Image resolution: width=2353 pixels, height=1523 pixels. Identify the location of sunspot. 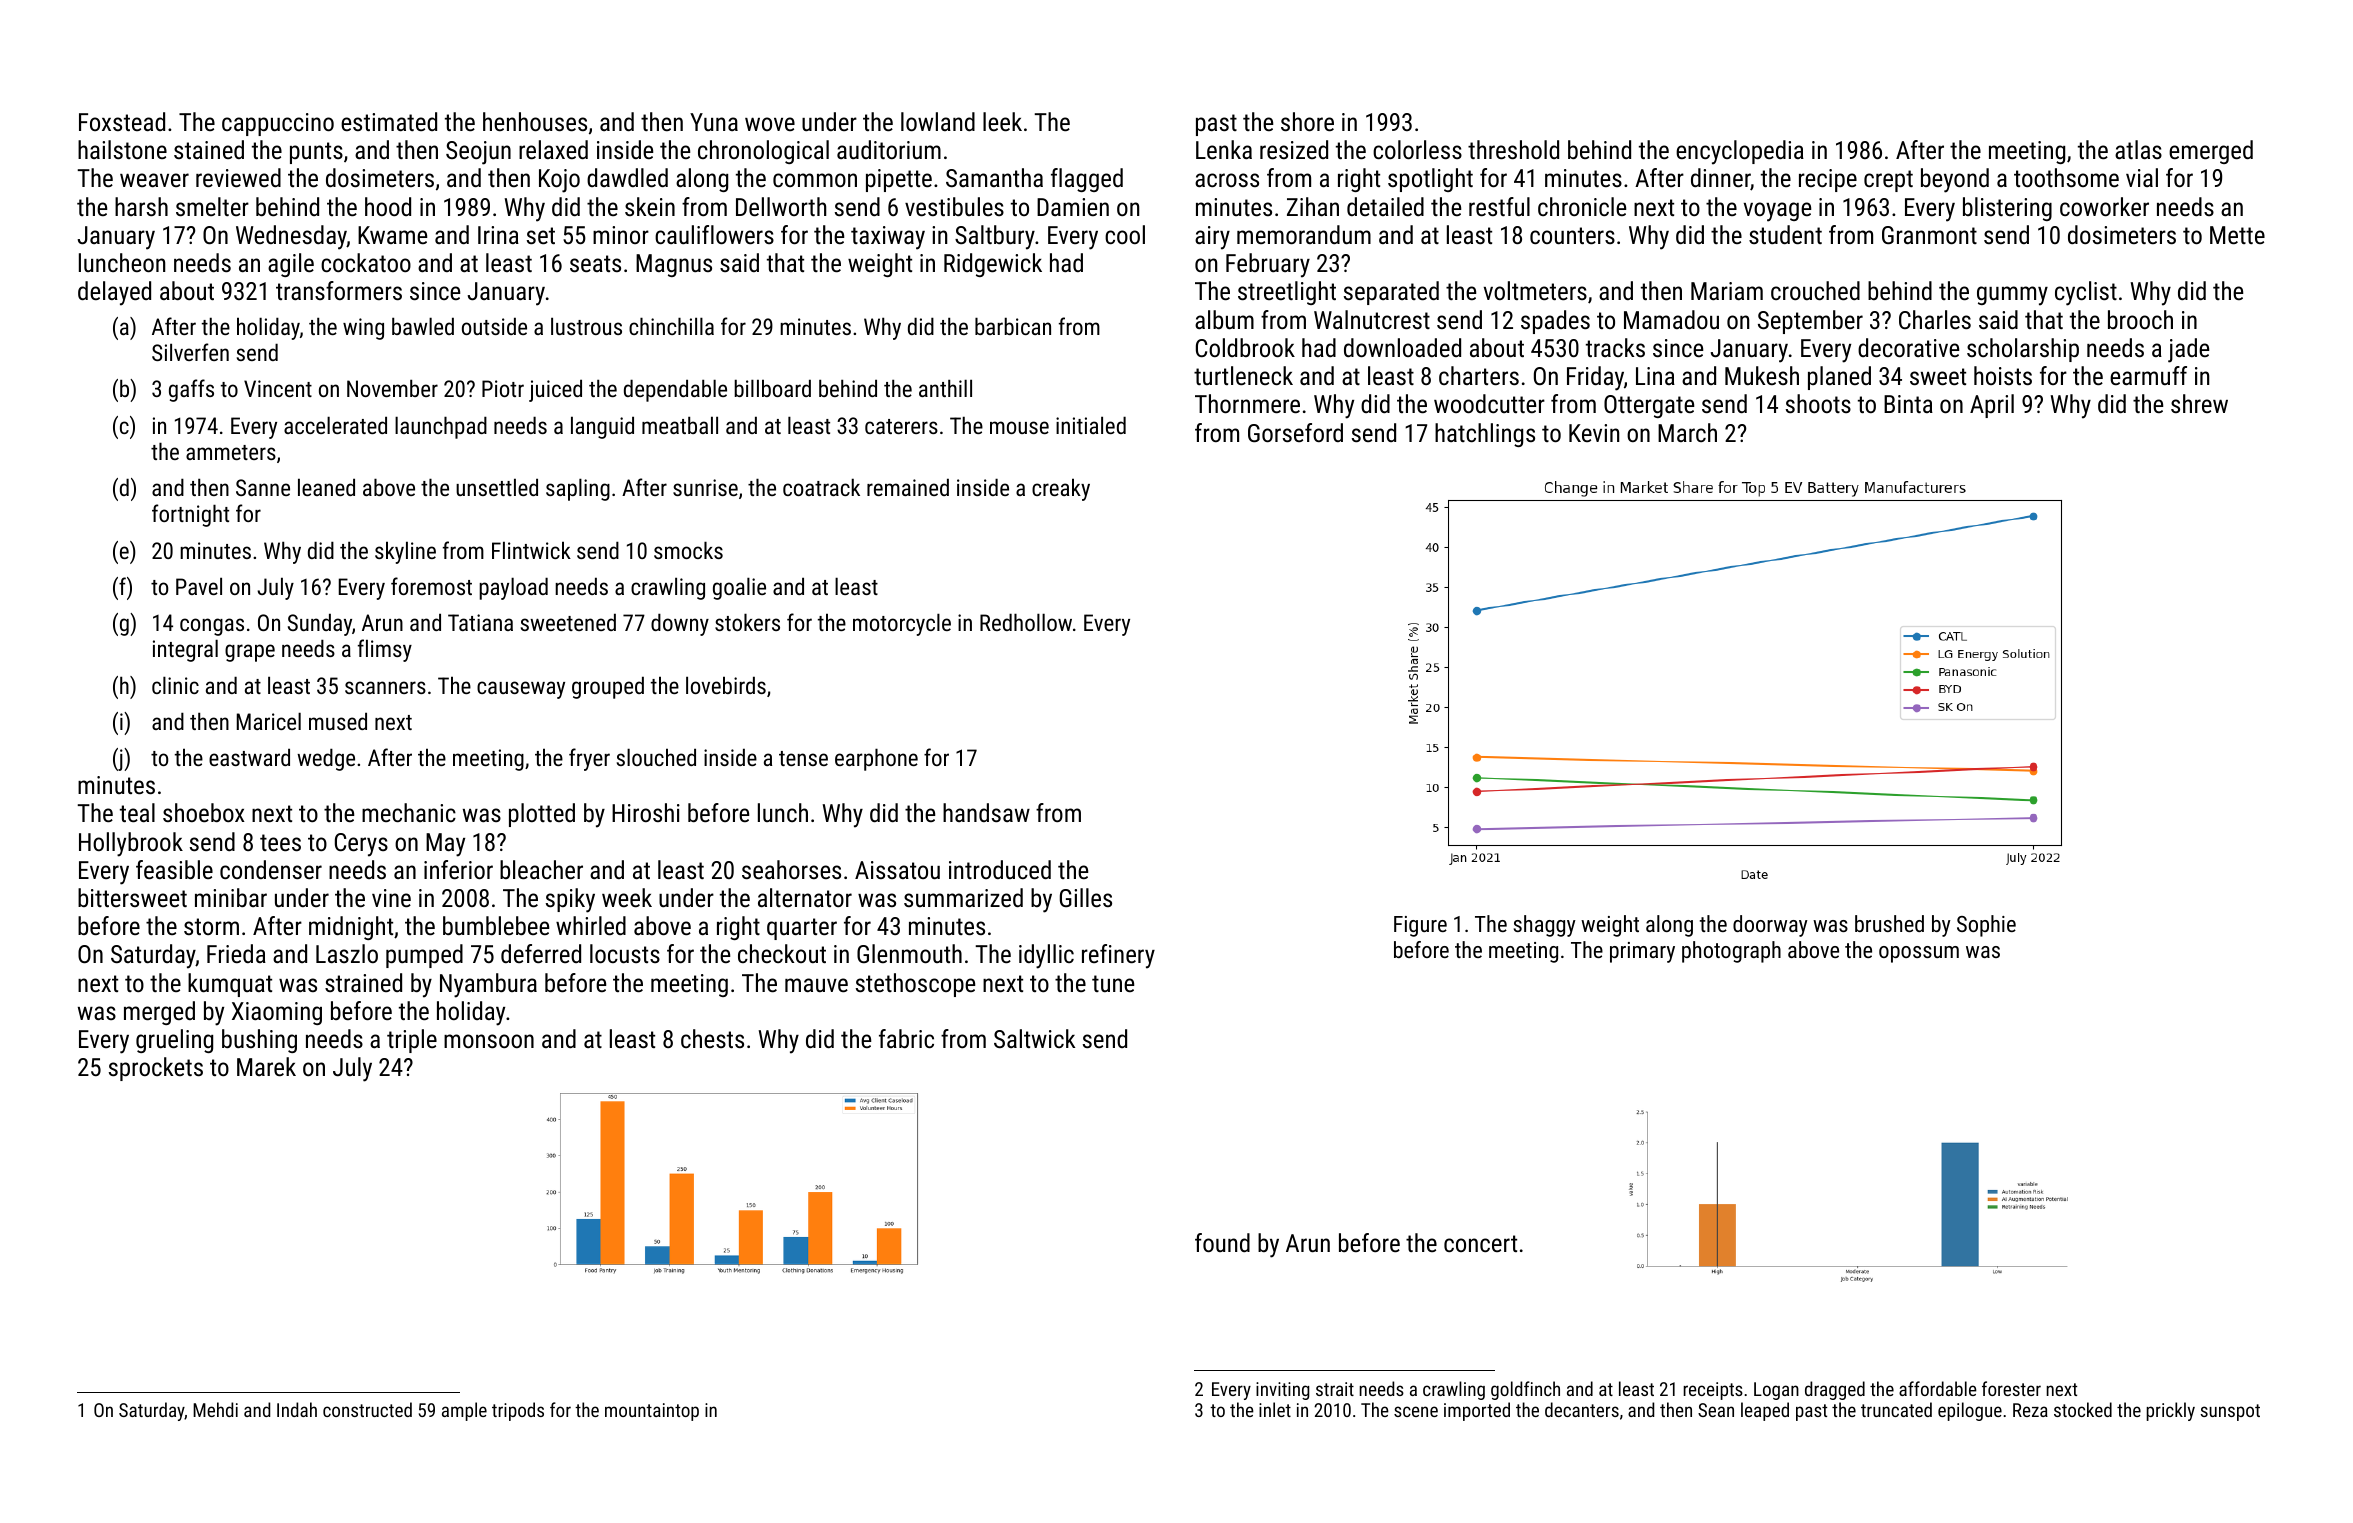
(2230, 1412).
